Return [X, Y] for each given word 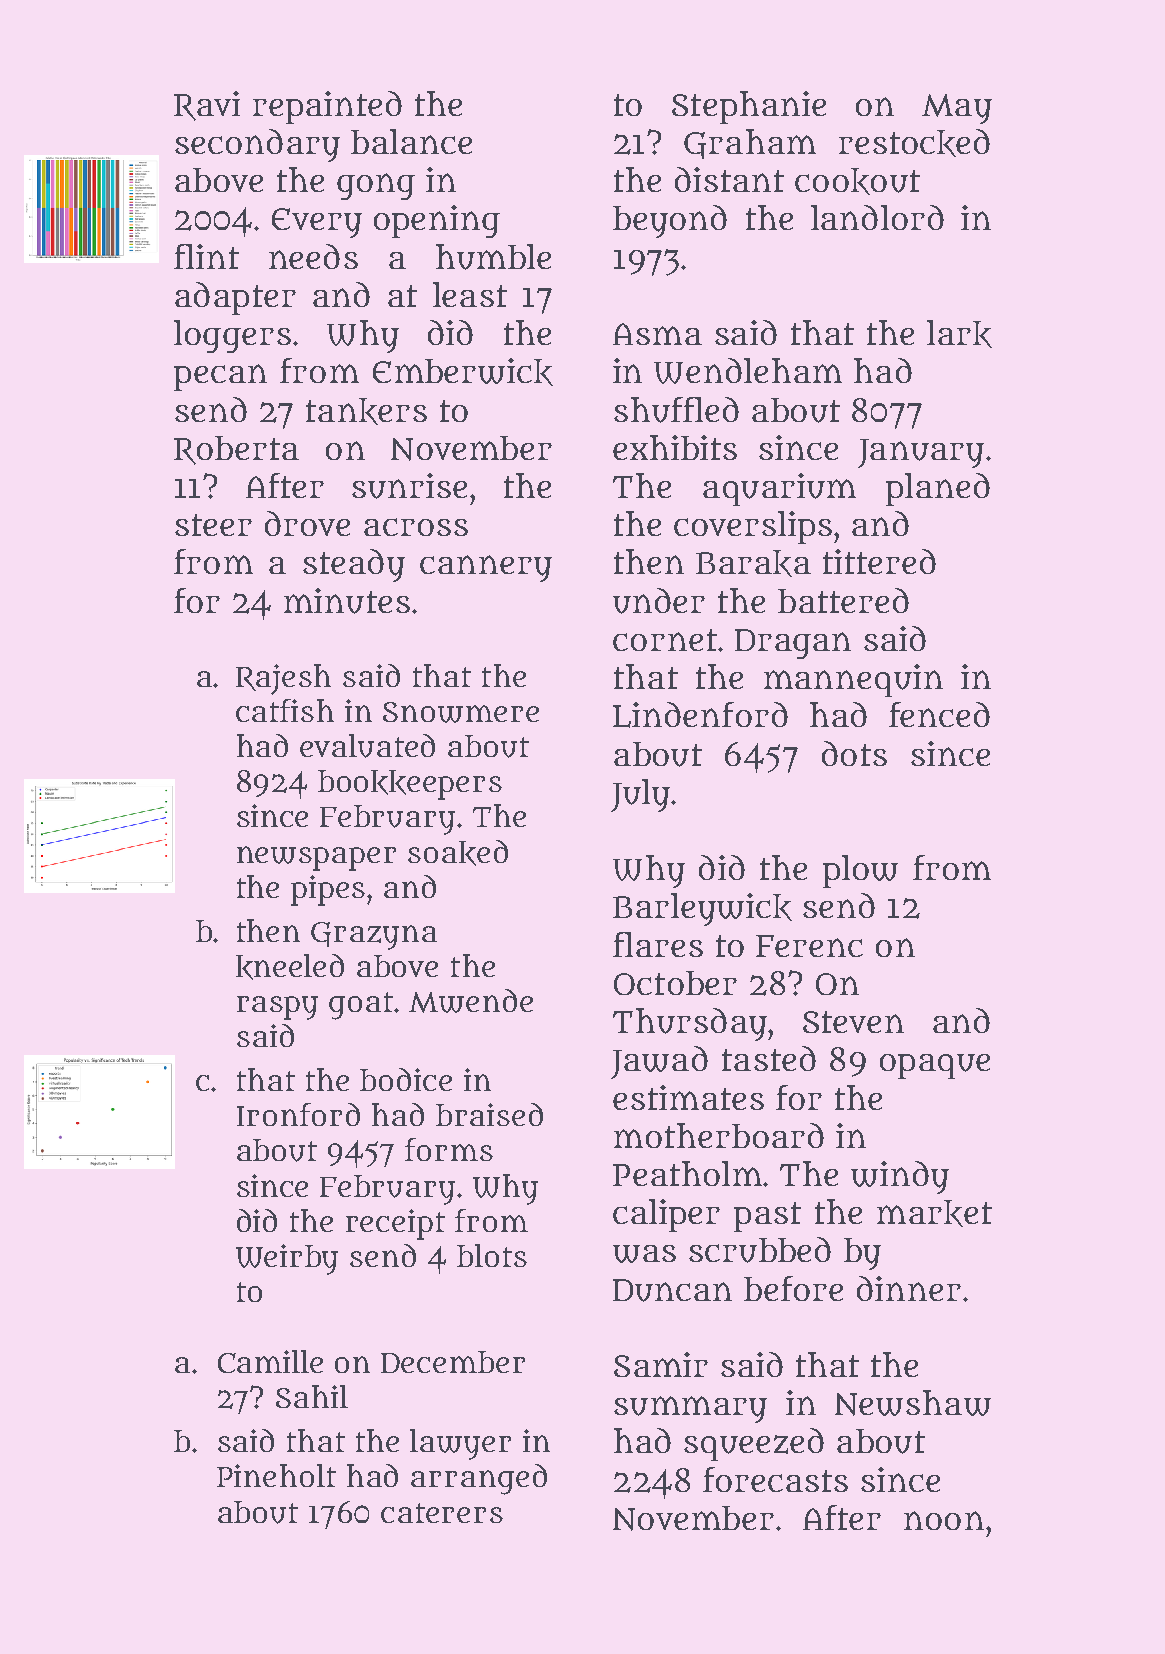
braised [489, 1114]
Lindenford [700, 715]
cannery [486, 568]
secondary [257, 145]
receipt [395, 1224]
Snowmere [461, 712]
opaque [935, 1066]
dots [854, 753]
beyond [670, 221]
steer [213, 525]
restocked [914, 143]
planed [938, 489]
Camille [270, 1361]
